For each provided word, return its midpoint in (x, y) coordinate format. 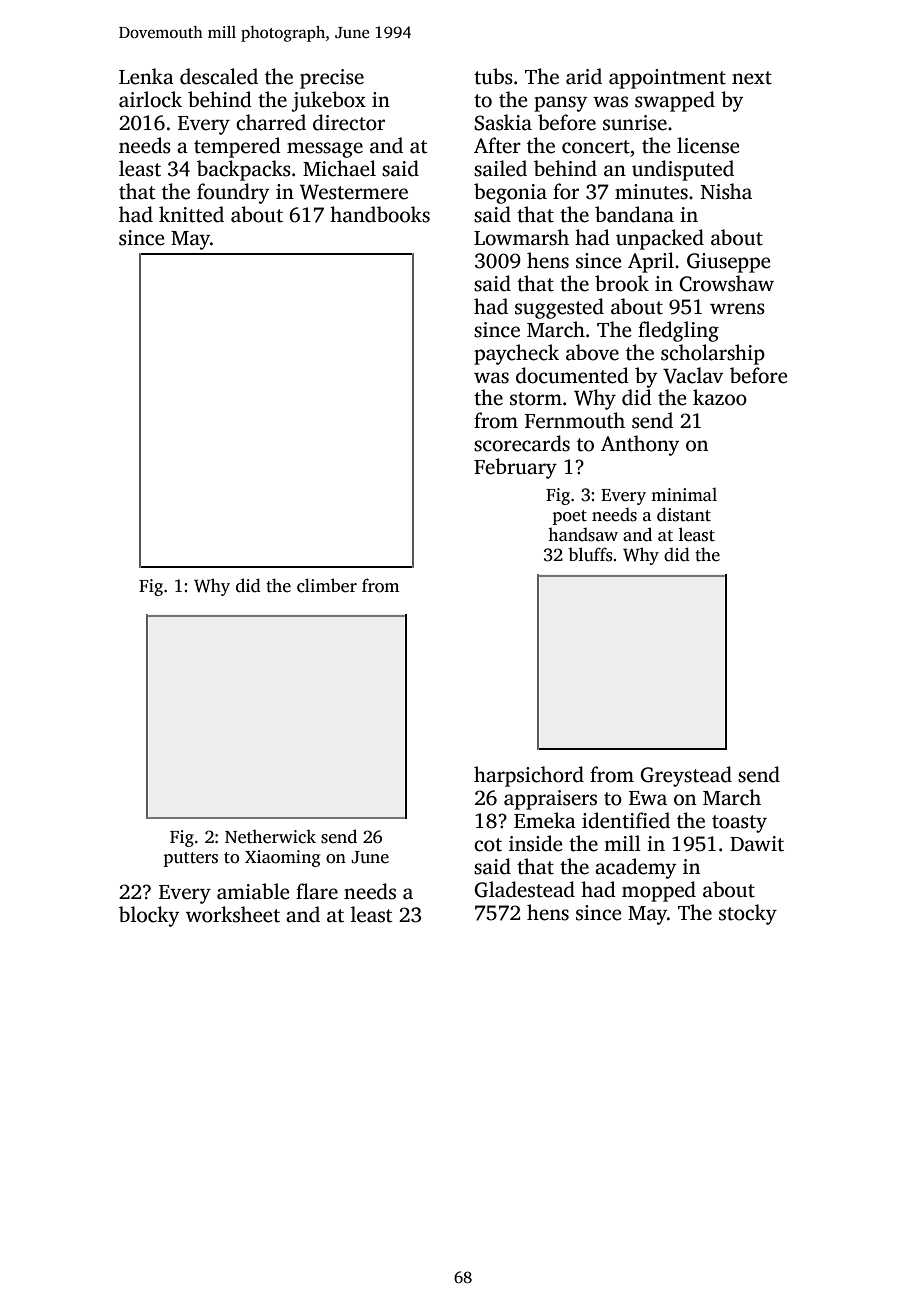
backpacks (244, 170)
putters (190, 859)
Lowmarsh (521, 237)
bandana (634, 214)
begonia (510, 193)
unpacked (660, 239)
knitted (191, 214)
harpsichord (529, 776)
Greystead (686, 776)
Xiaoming (282, 858)
